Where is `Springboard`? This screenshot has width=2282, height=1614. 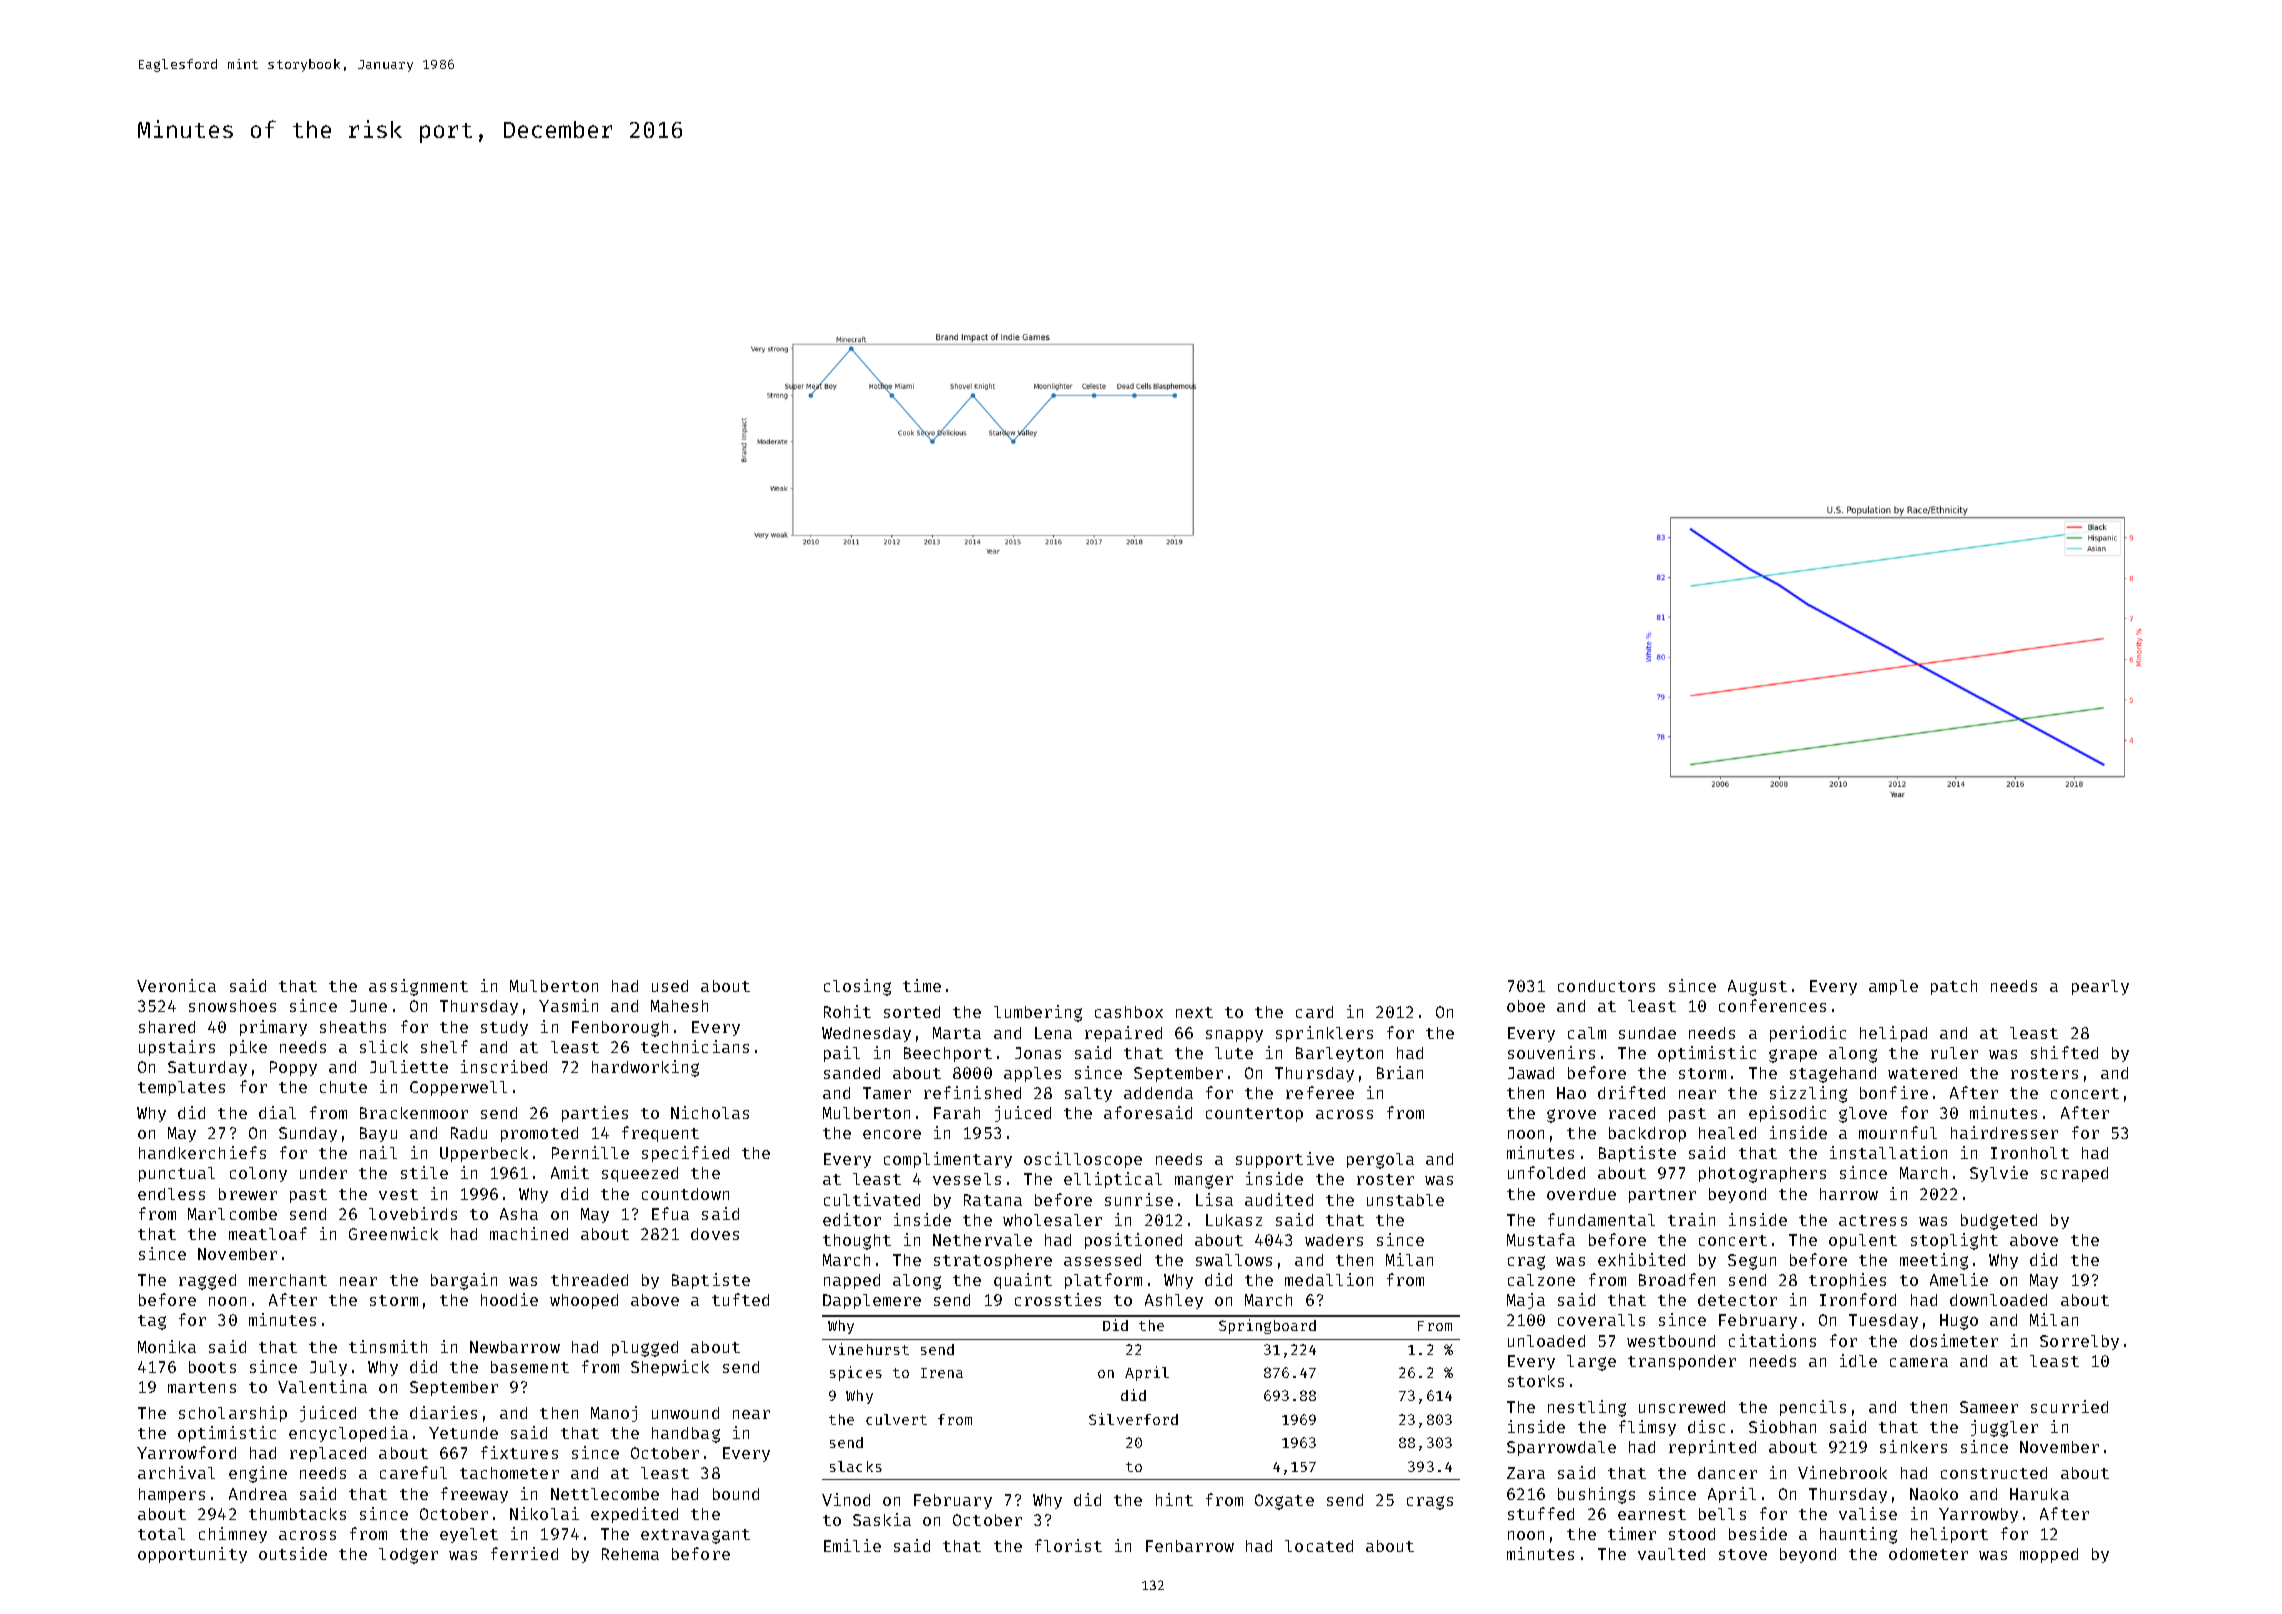 Springboard is located at coordinates (1267, 1326).
